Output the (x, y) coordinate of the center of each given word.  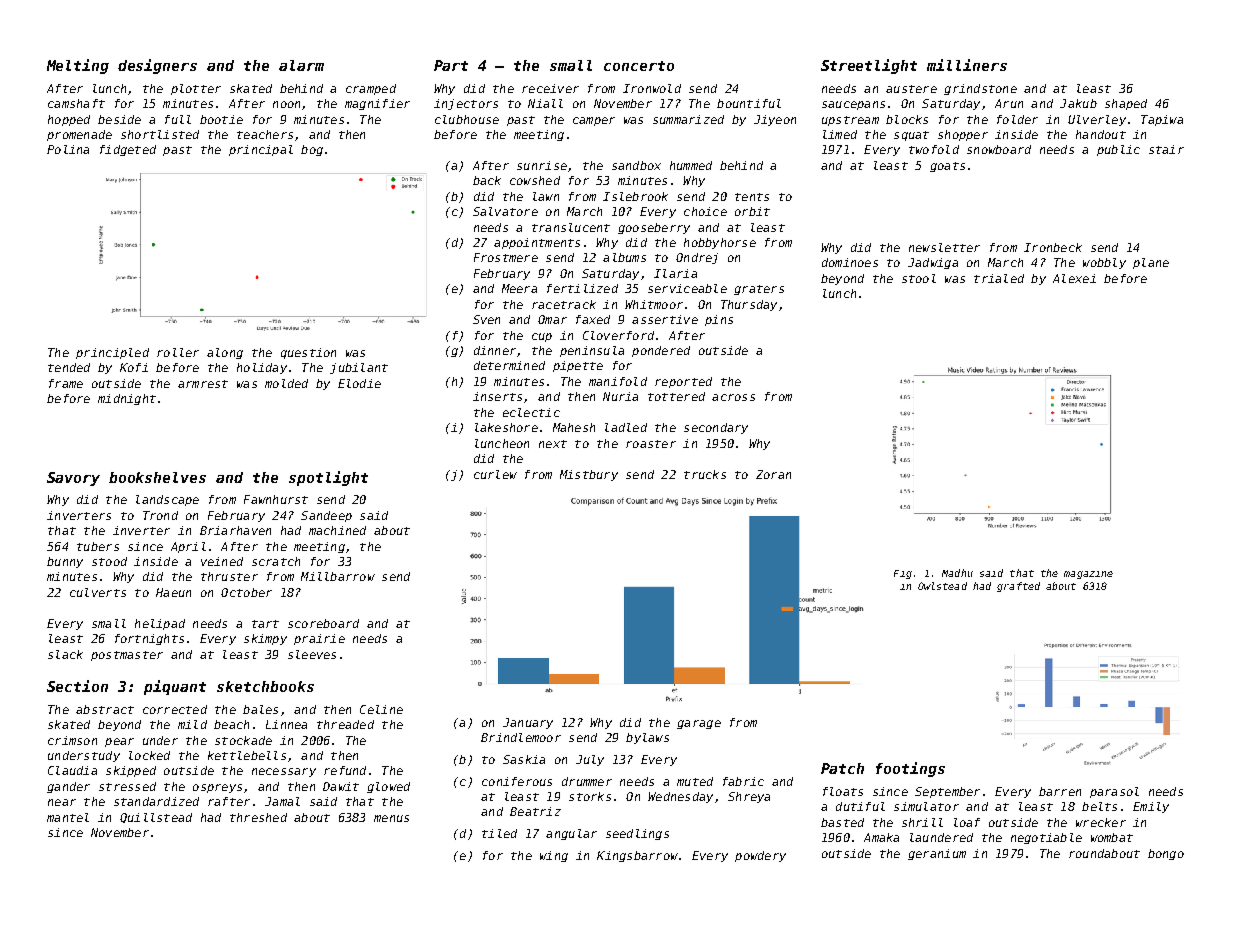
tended (69, 367)
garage (699, 724)
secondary (716, 428)
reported (683, 382)
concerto (639, 66)
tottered (676, 396)
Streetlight (869, 66)
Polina (68, 149)
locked (149, 755)
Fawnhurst (276, 499)
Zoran (773, 474)
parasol (1114, 792)
